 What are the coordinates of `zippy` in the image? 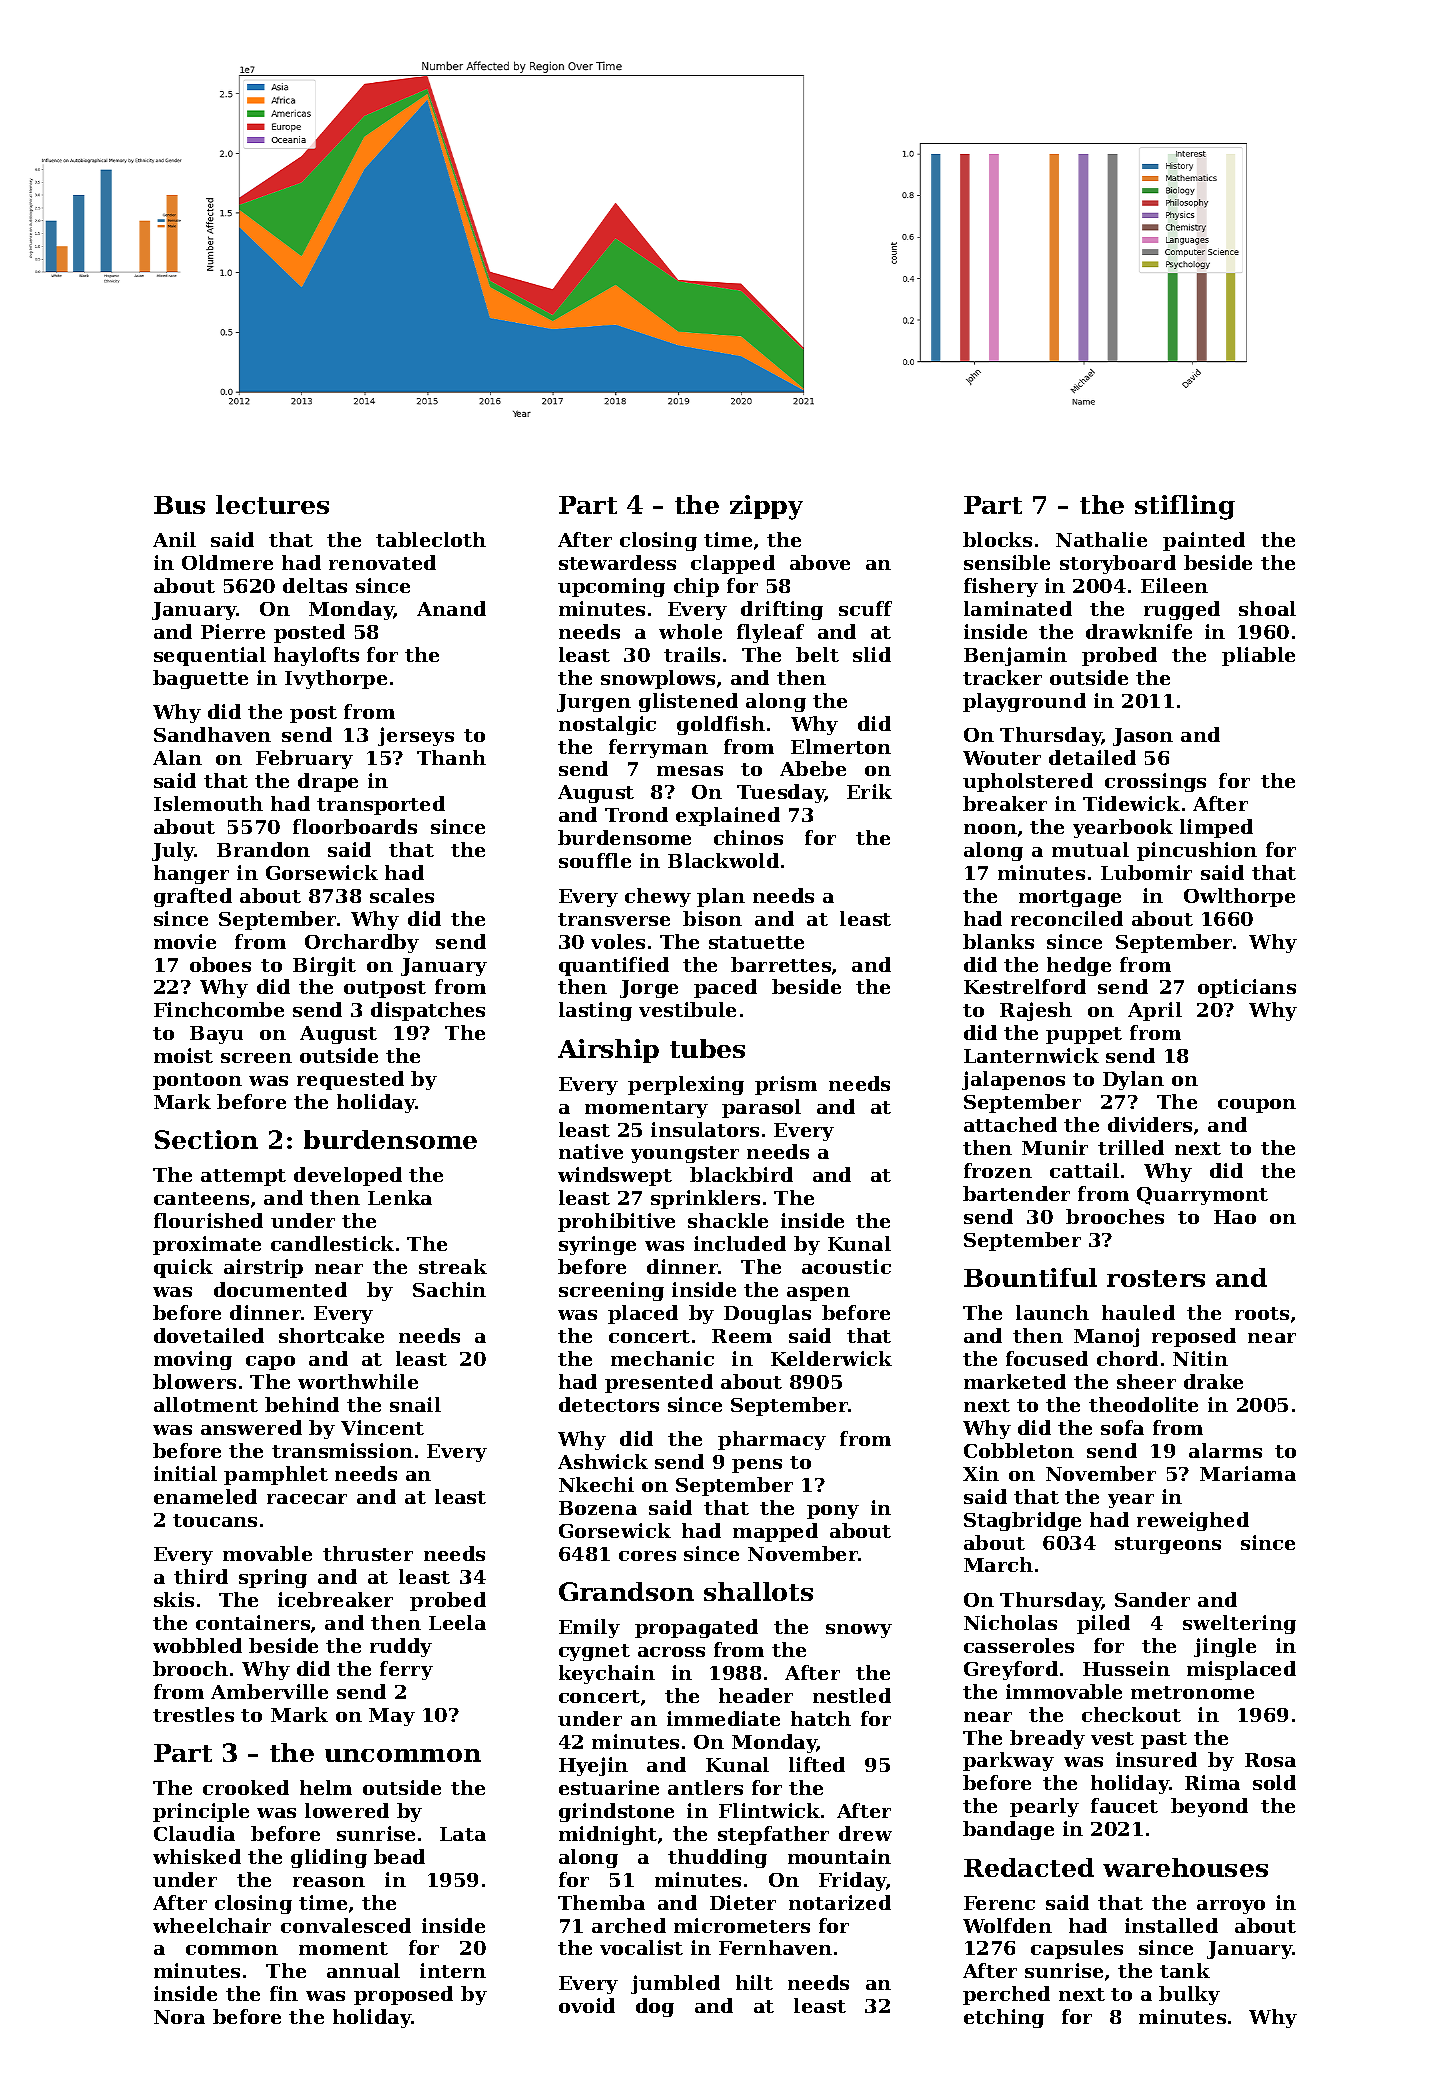 It's located at (766, 507).
